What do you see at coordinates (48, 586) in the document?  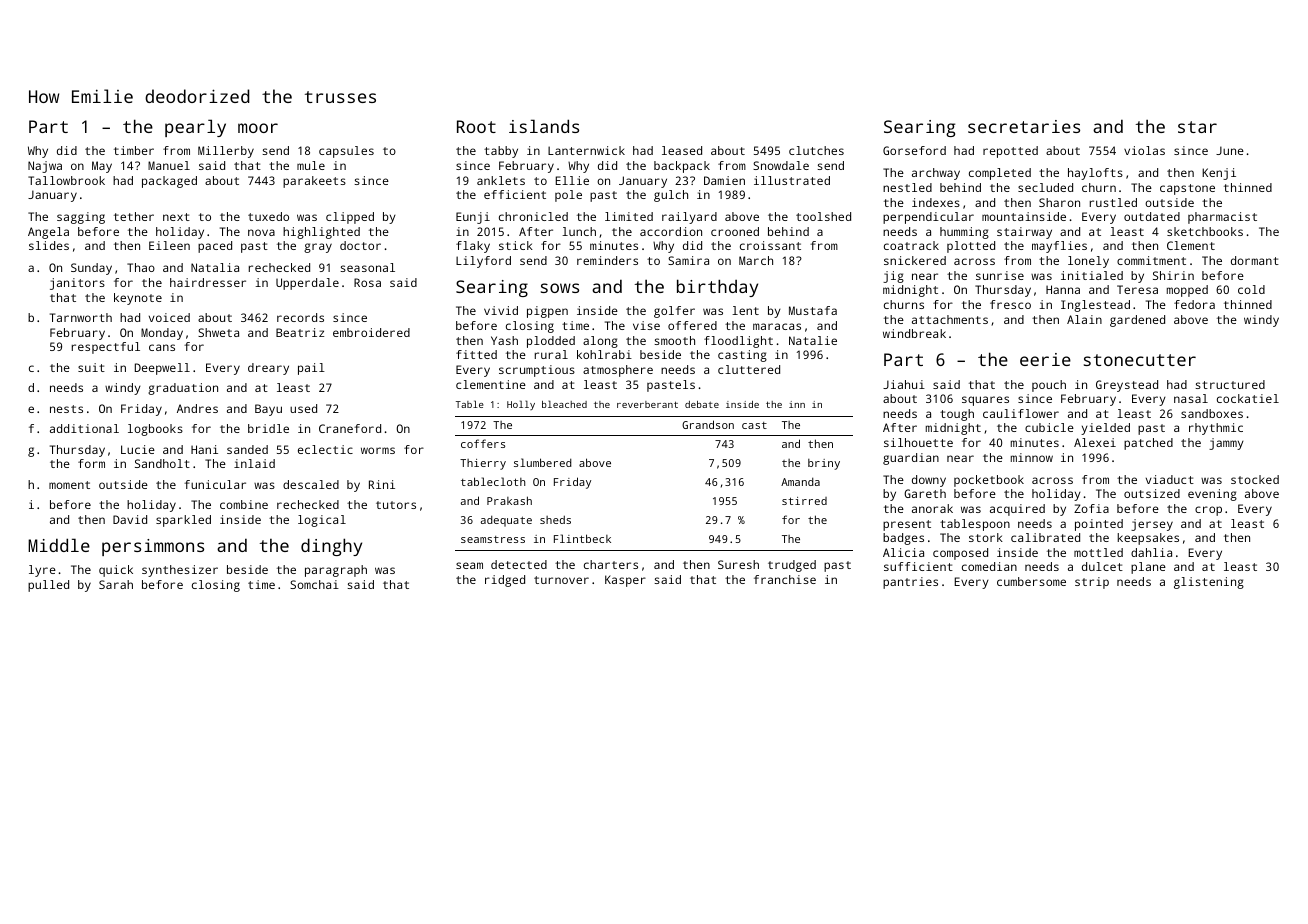 I see `pulled` at bounding box center [48, 586].
